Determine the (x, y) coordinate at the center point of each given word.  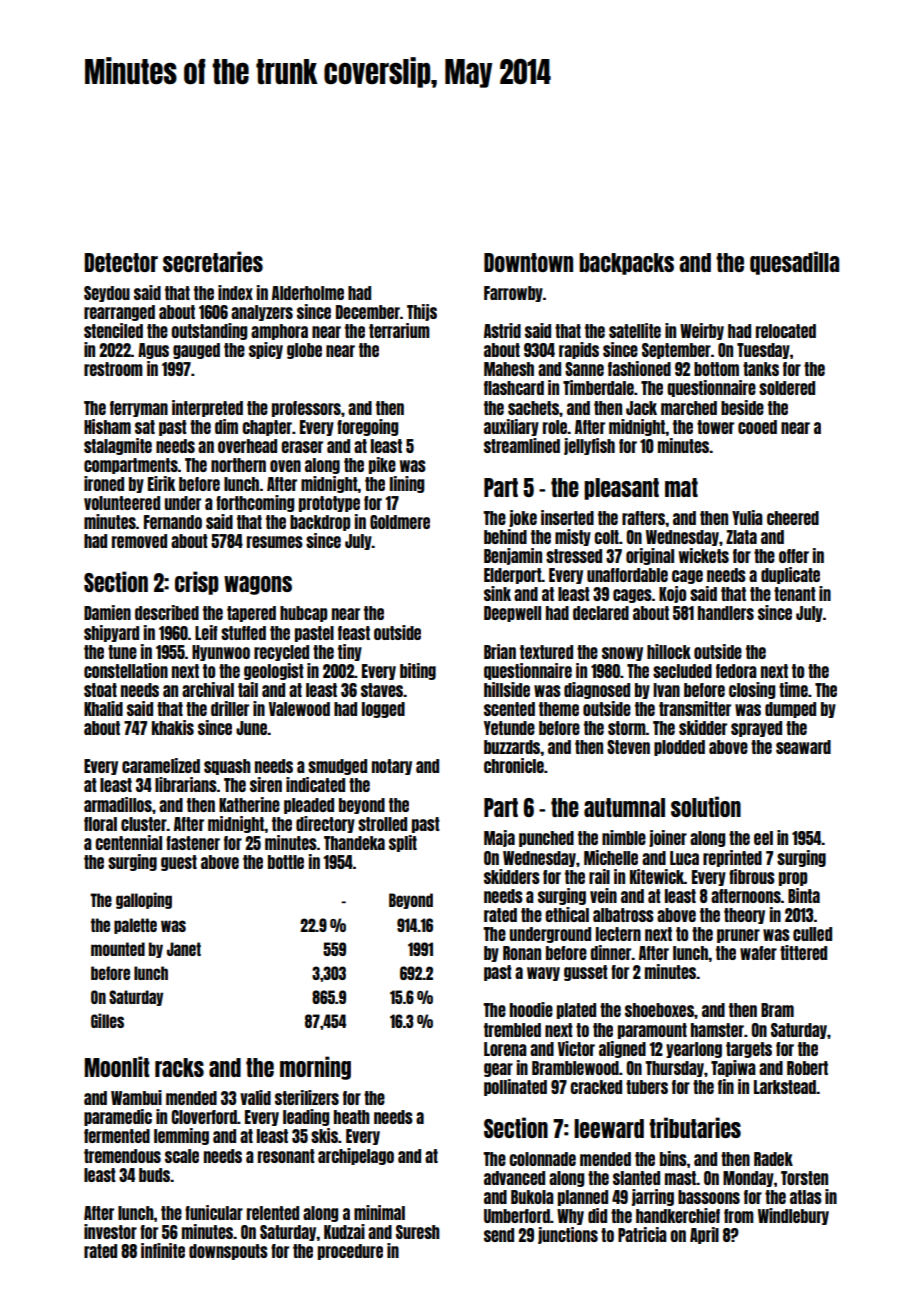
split (403, 843)
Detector (121, 262)
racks (179, 1067)
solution (706, 806)
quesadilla (794, 263)
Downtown (528, 262)
